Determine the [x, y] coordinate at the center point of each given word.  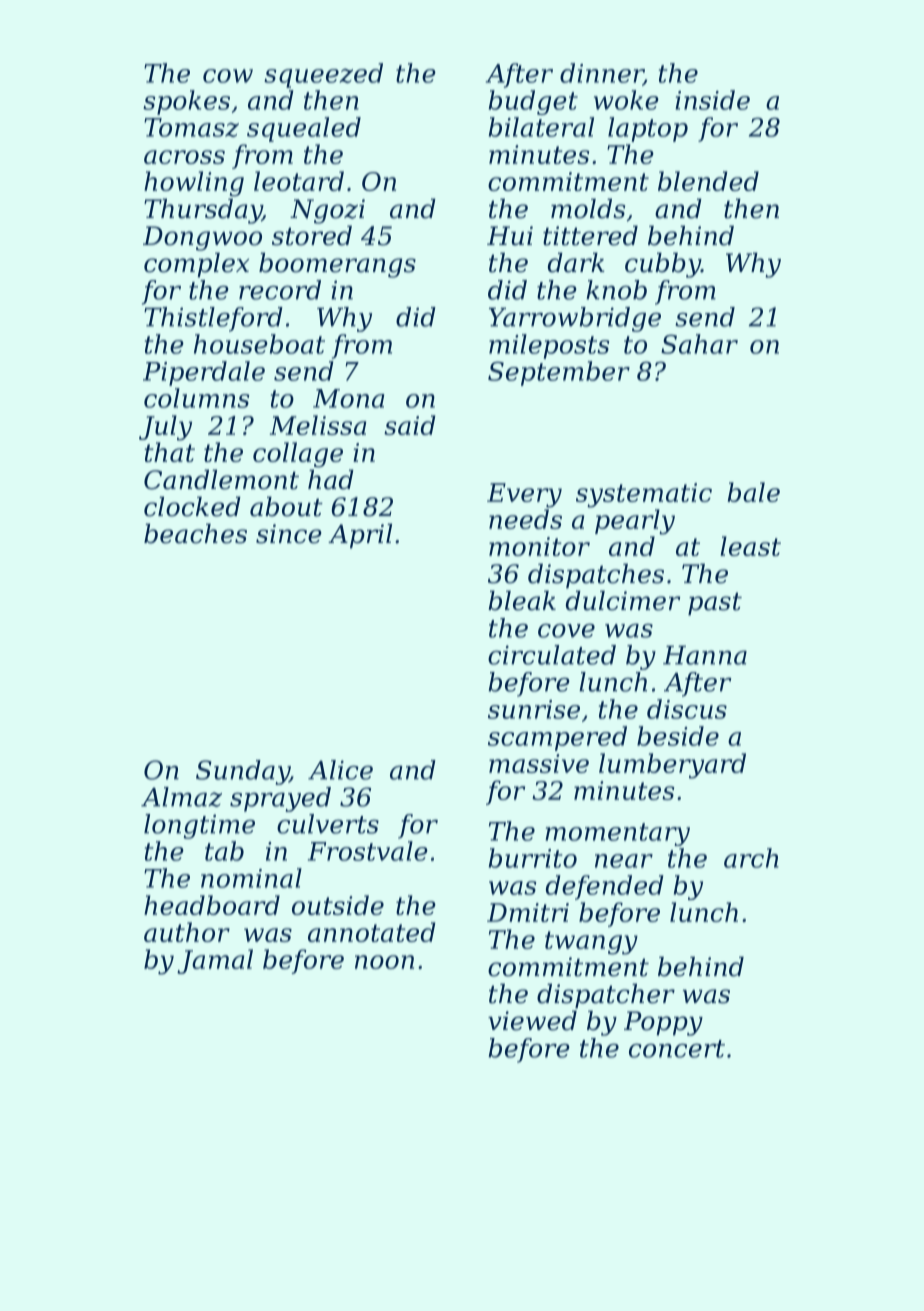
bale [753, 492]
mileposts [549, 346]
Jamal [215, 961]
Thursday [203, 211]
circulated [552, 655]
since [289, 534]
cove [566, 631]
